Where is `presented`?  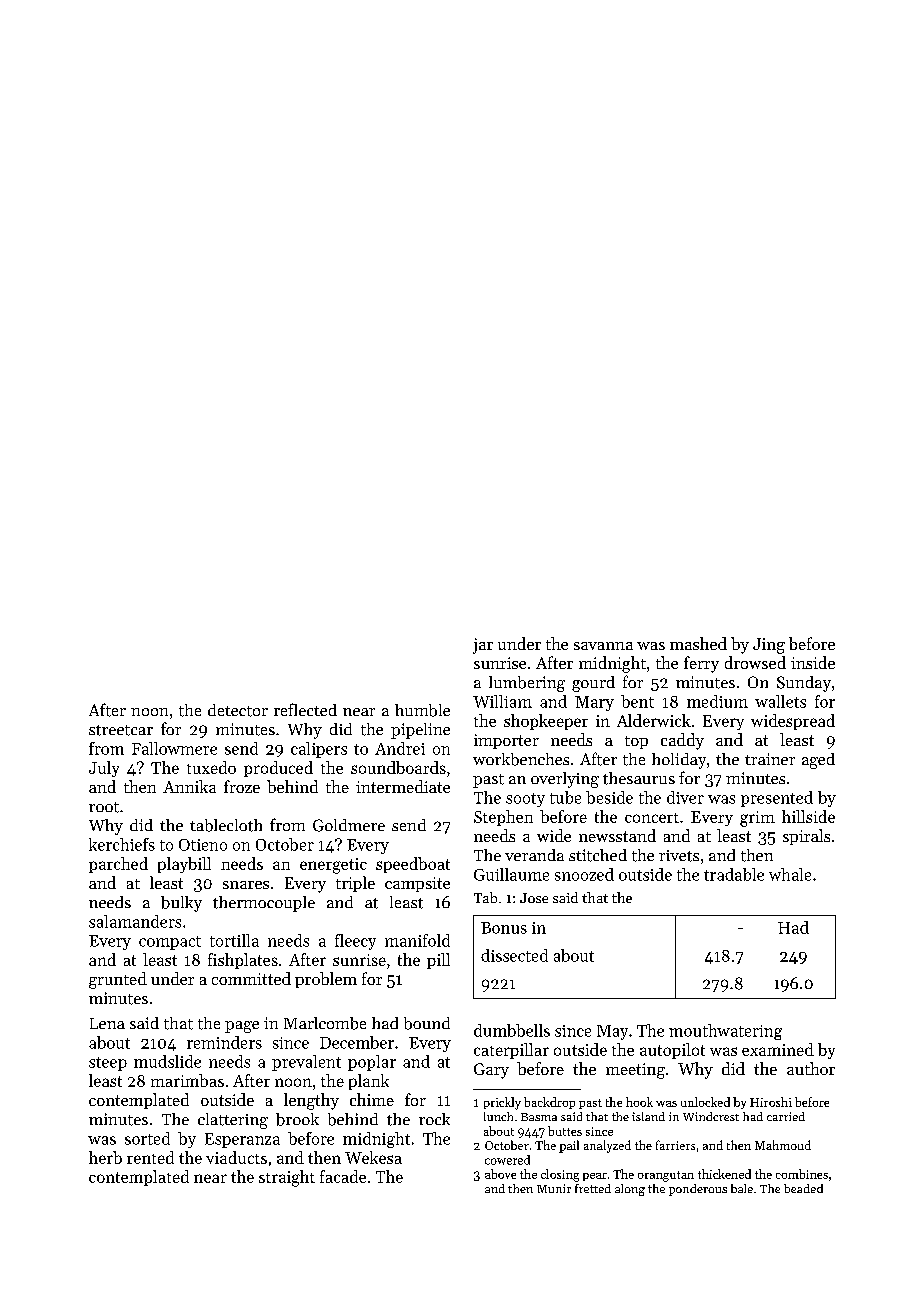
presented is located at coordinates (777, 799).
